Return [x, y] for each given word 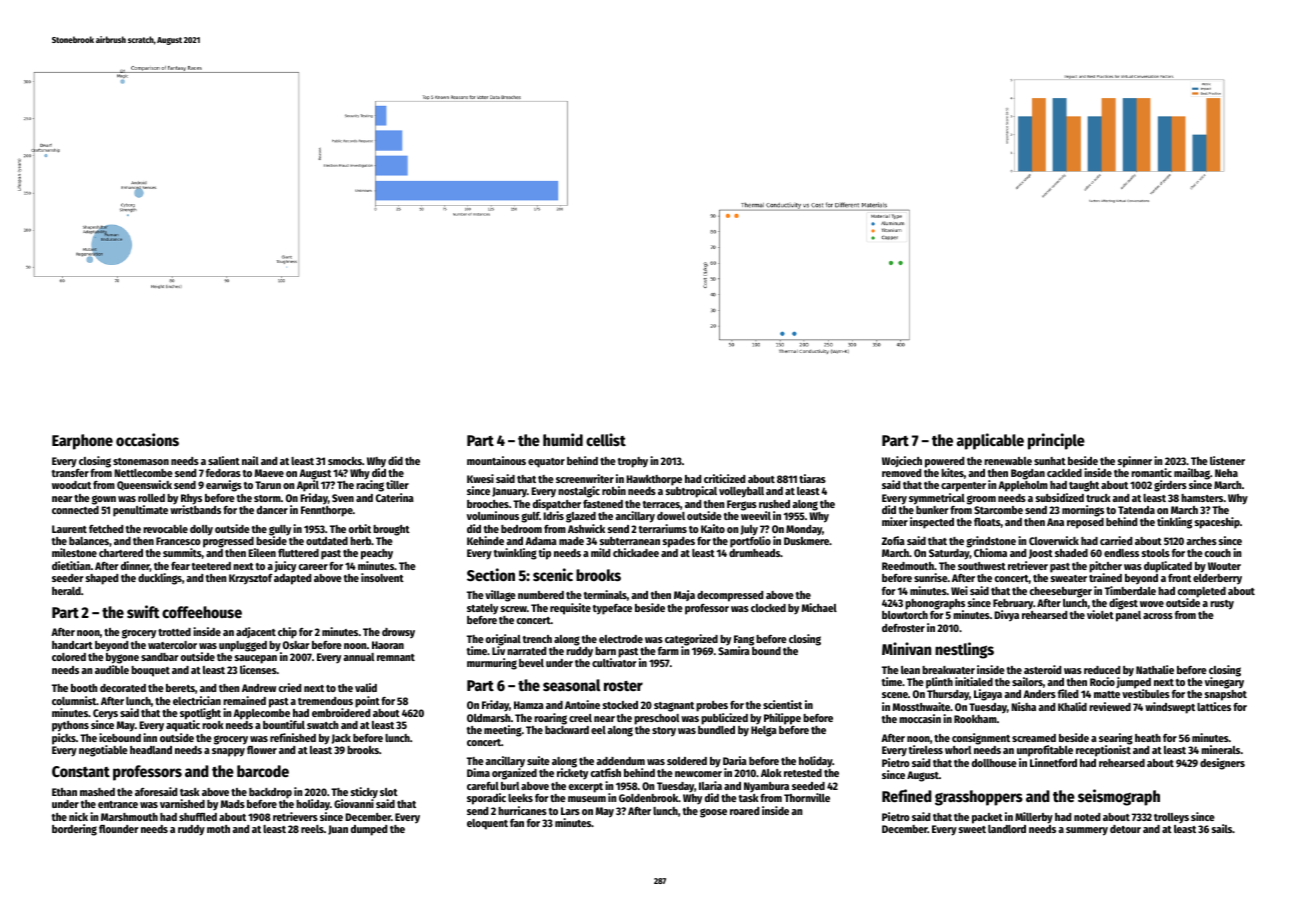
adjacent [256, 632]
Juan [338, 830]
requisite [570, 609]
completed [1202, 592]
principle [1056, 441]
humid [563, 439]
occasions [147, 439]
